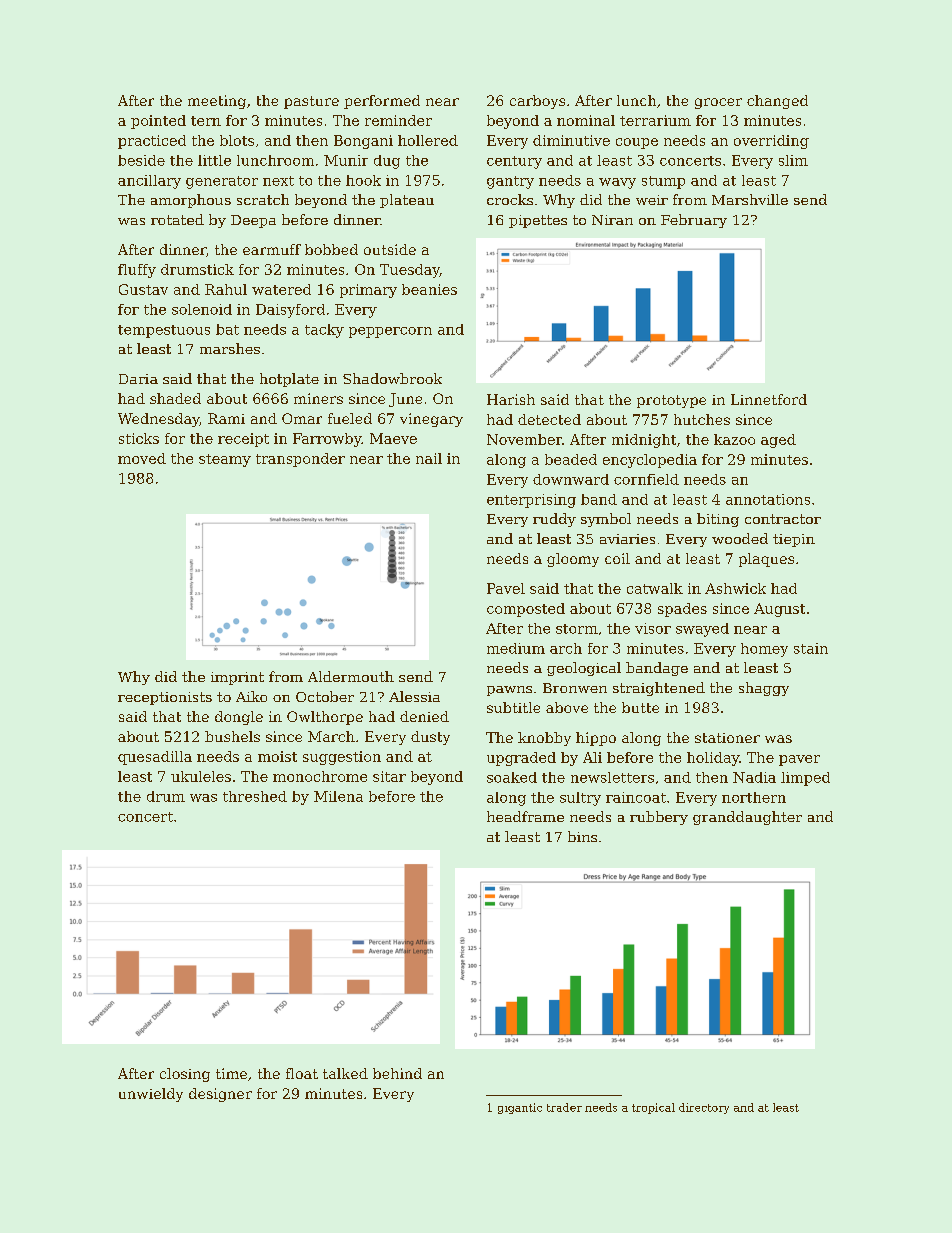 The width and height of the page is (952, 1233). I want to click on Harish, so click(511, 399).
